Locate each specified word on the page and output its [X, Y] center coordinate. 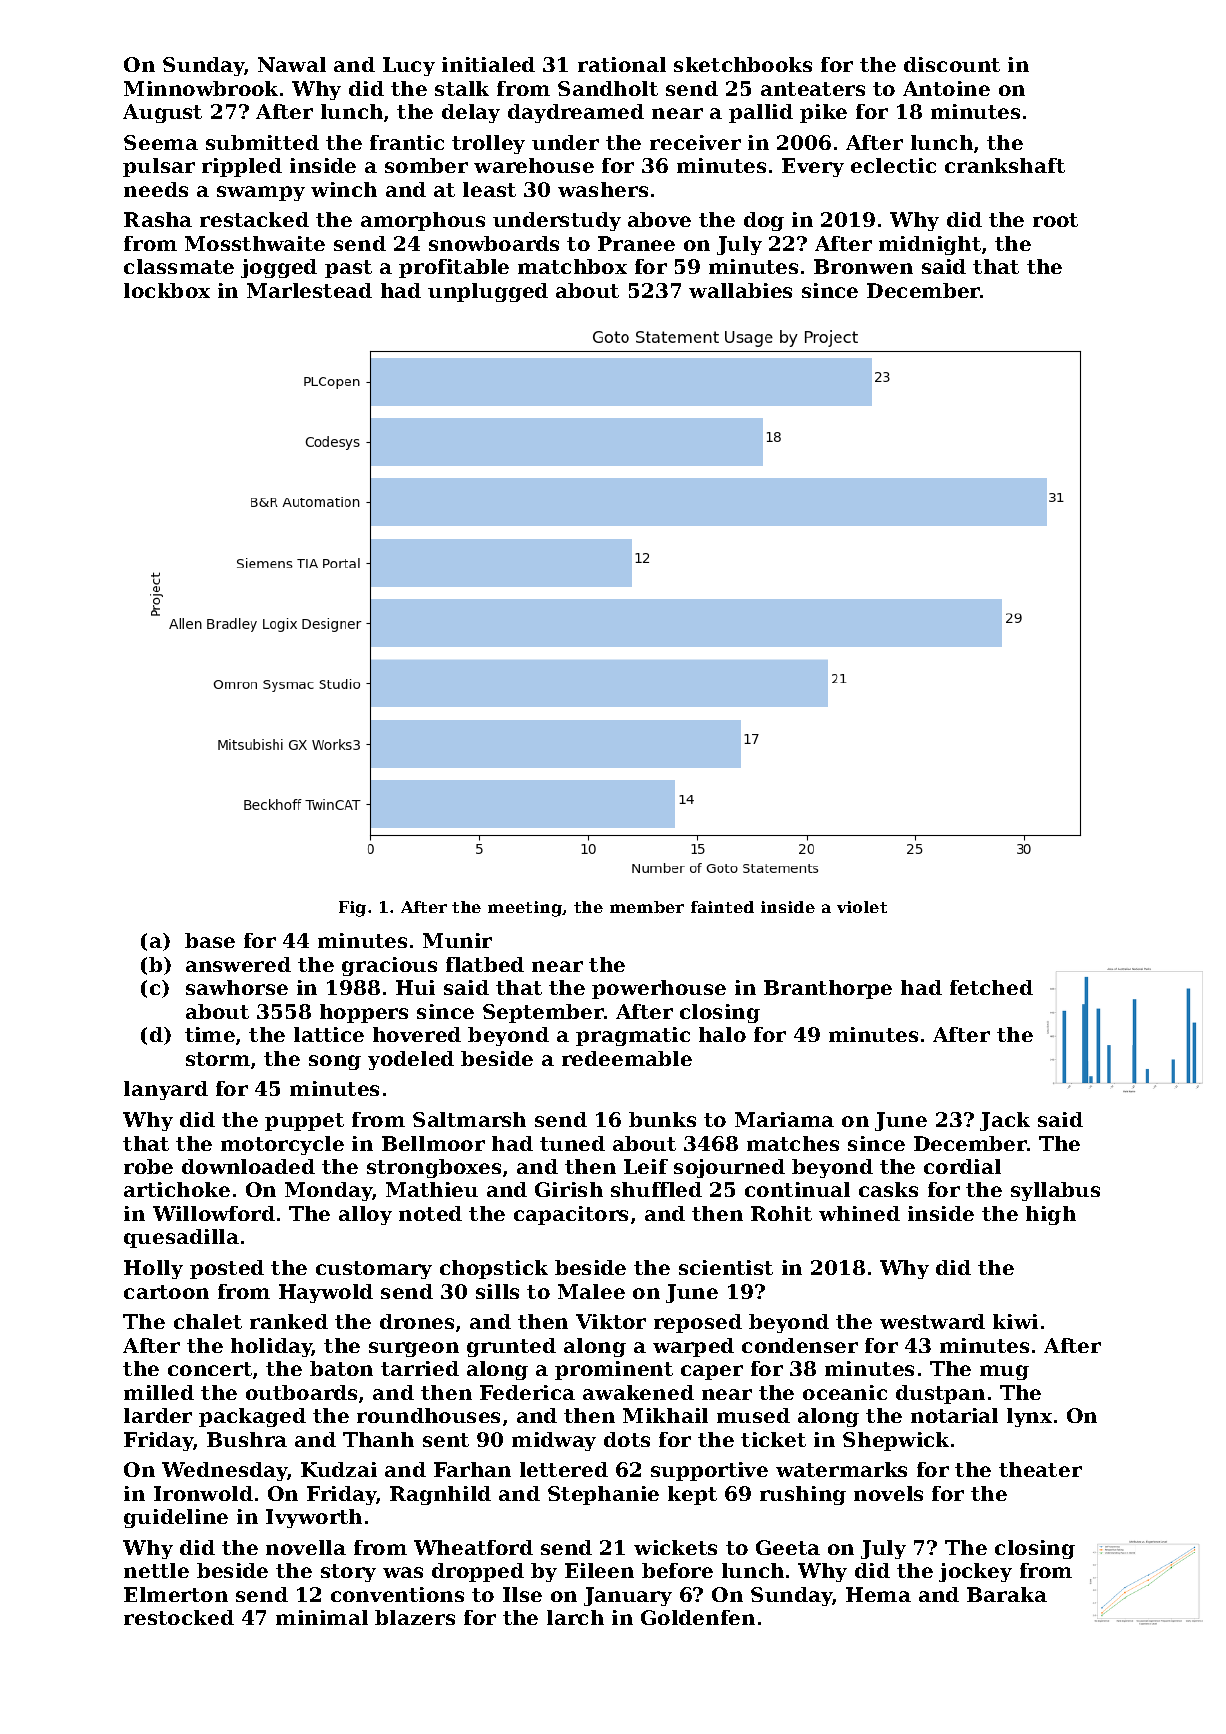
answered [238, 964]
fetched [991, 987]
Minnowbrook [201, 88]
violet [862, 907]
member [647, 907]
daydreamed [576, 113]
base [210, 940]
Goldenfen [698, 1617]
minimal [322, 1617]
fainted [722, 907]
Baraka [1007, 1594]
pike [823, 113]
